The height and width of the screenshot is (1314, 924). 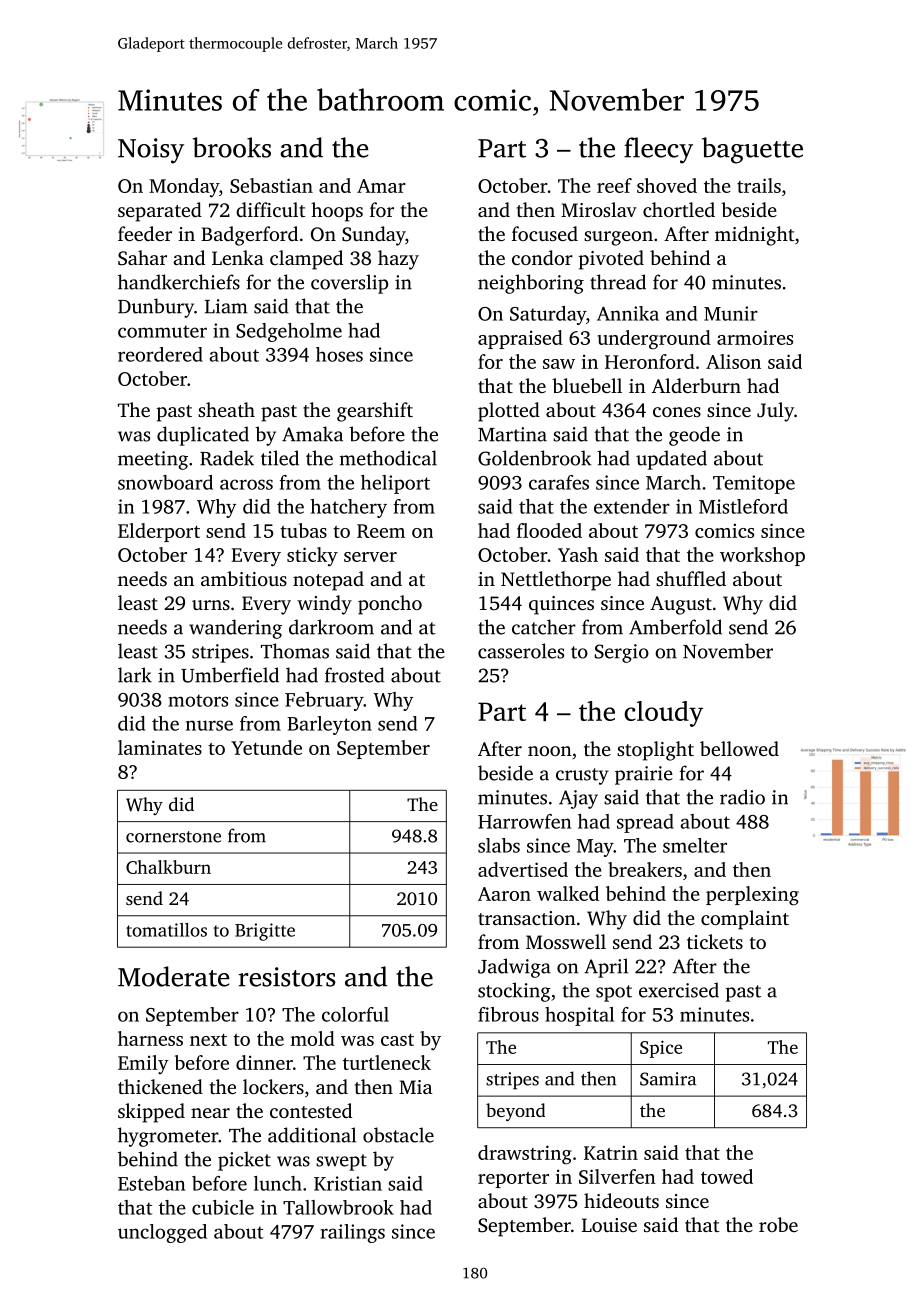 I want to click on meeting, so click(x=153, y=460).
